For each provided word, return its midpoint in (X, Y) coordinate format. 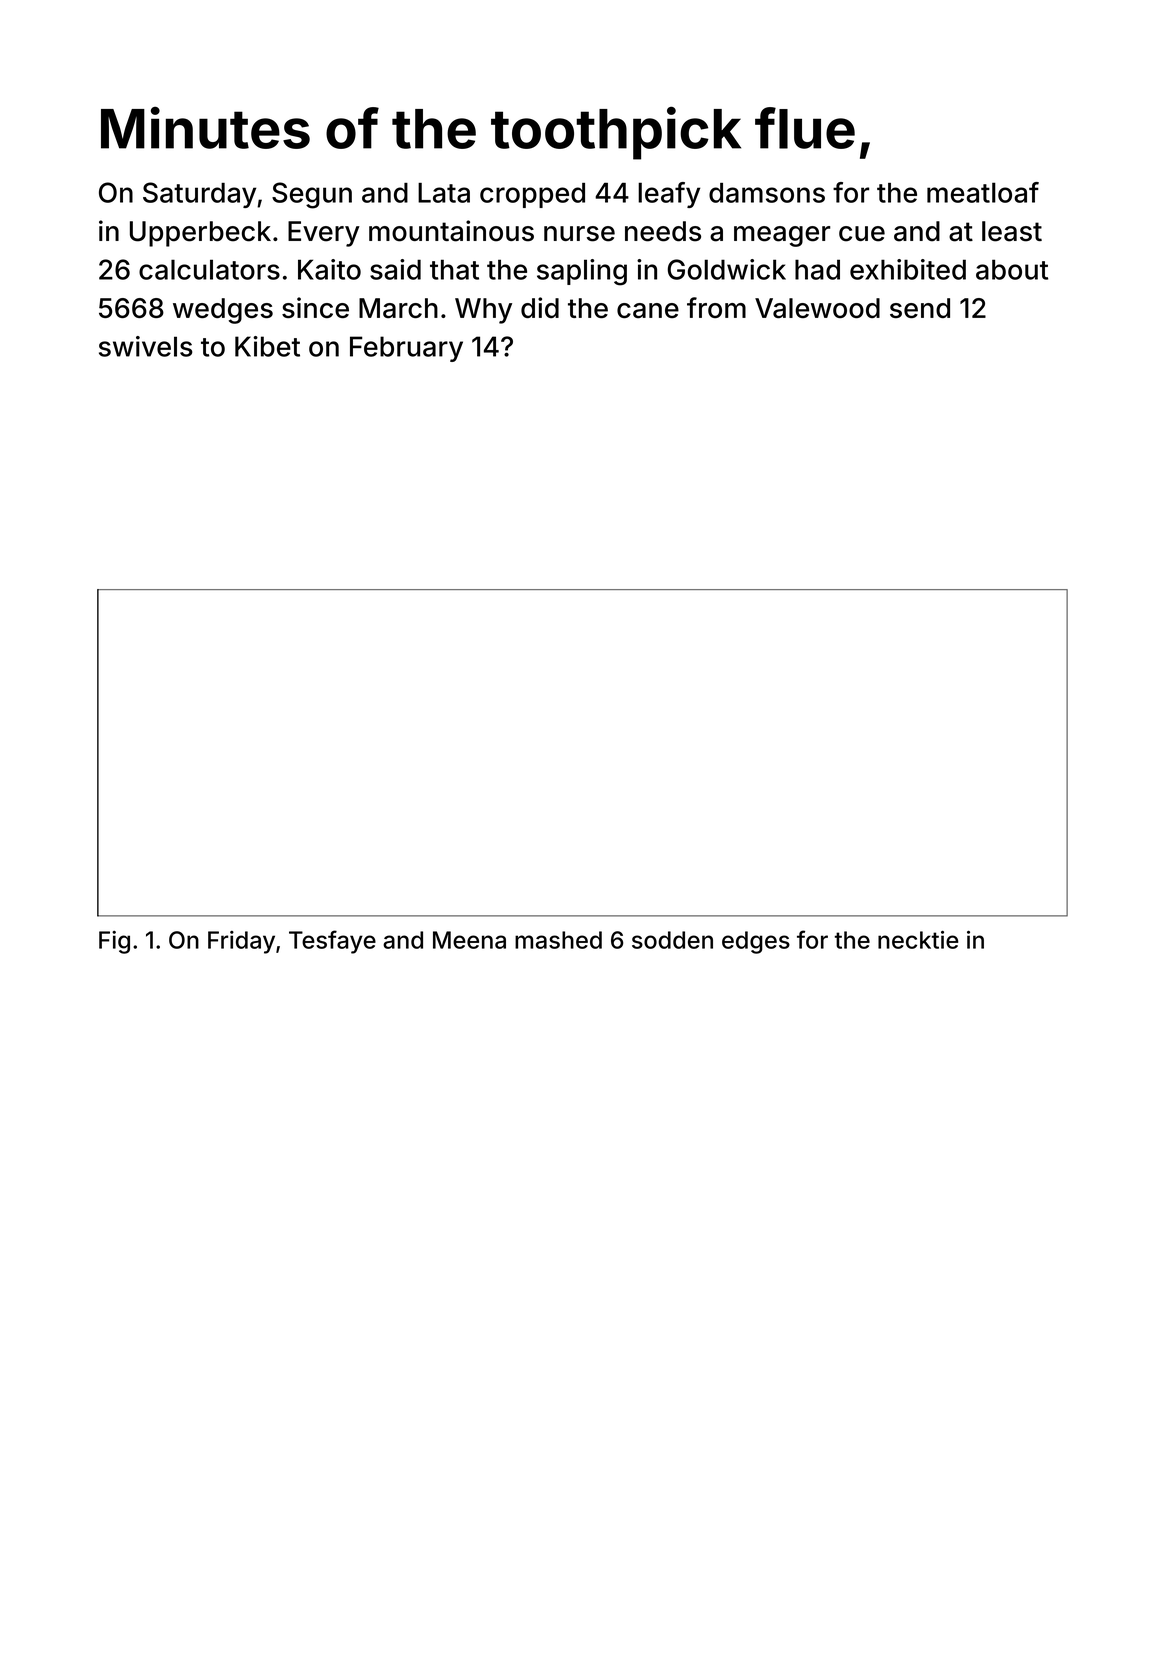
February (406, 349)
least (1012, 231)
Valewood (817, 308)
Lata (444, 193)
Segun (312, 195)
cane (648, 311)
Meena (469, 940)
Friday (241, 942)
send (920, 308)
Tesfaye (332, 942)
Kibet (267, 346)
